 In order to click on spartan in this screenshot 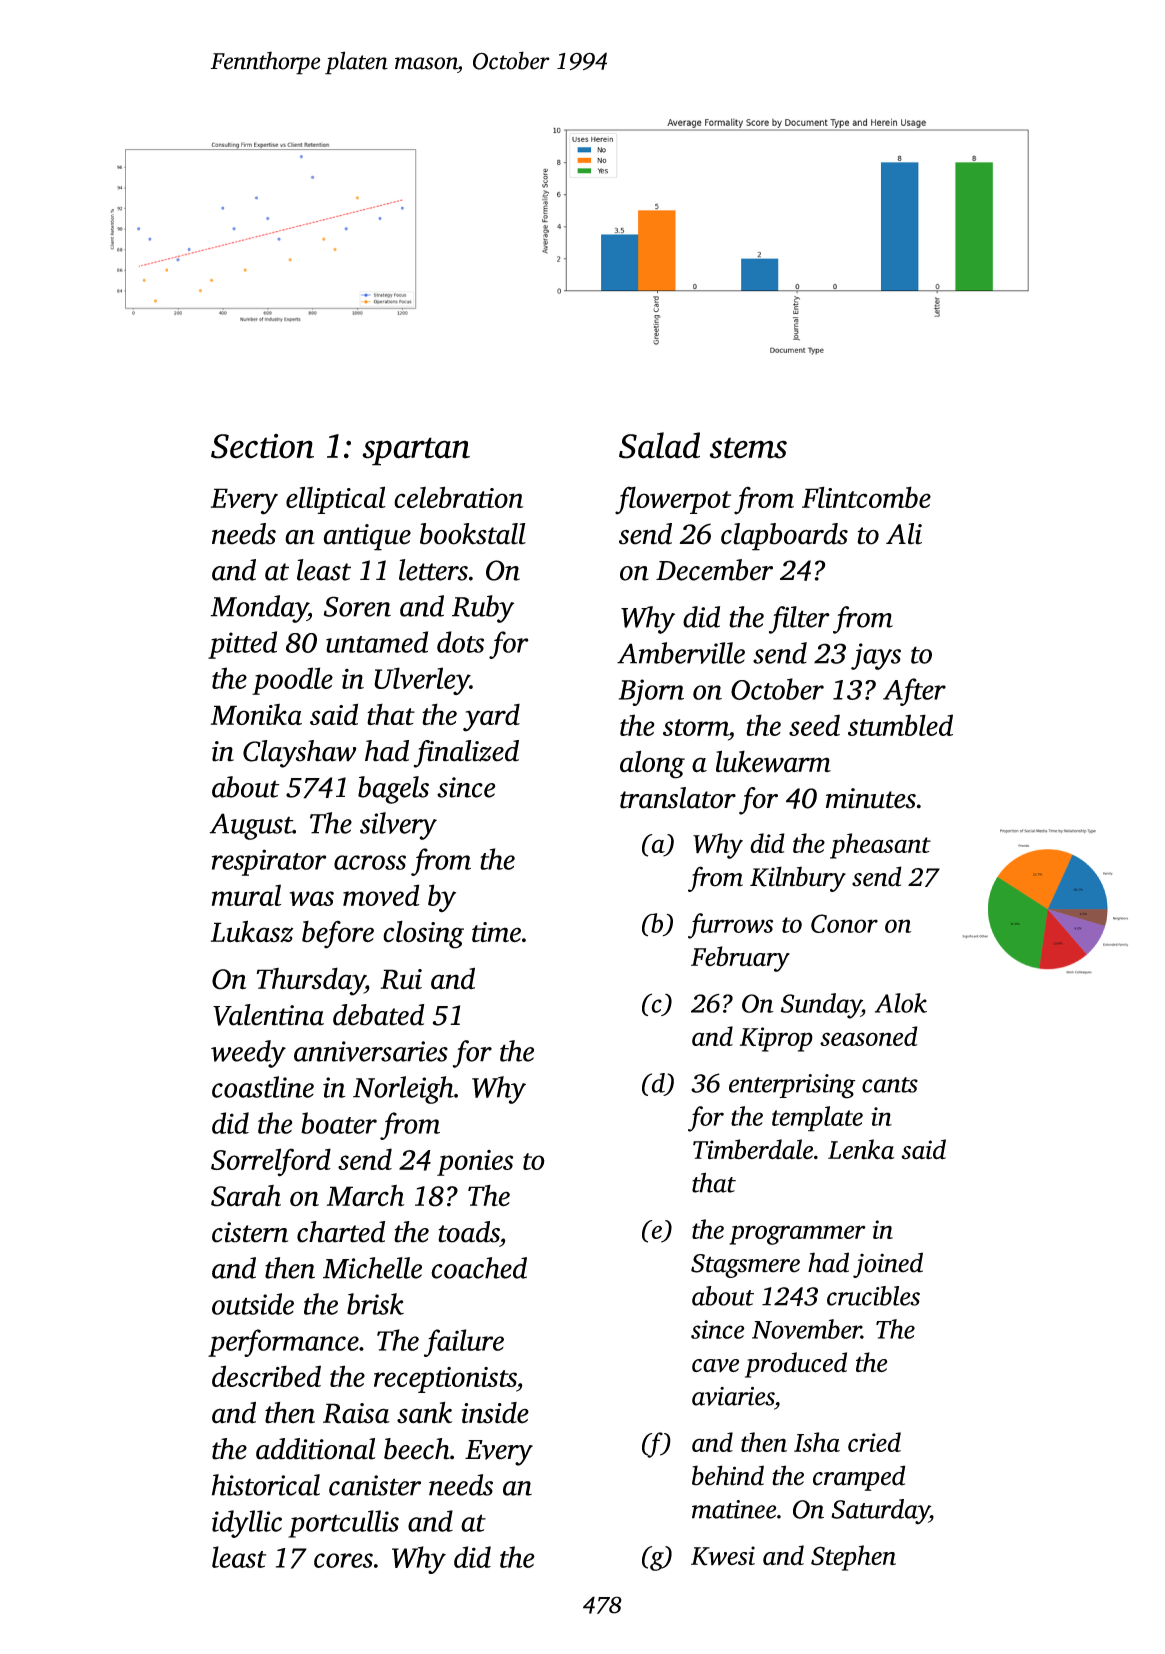, I will do `click(416, 451)`.
